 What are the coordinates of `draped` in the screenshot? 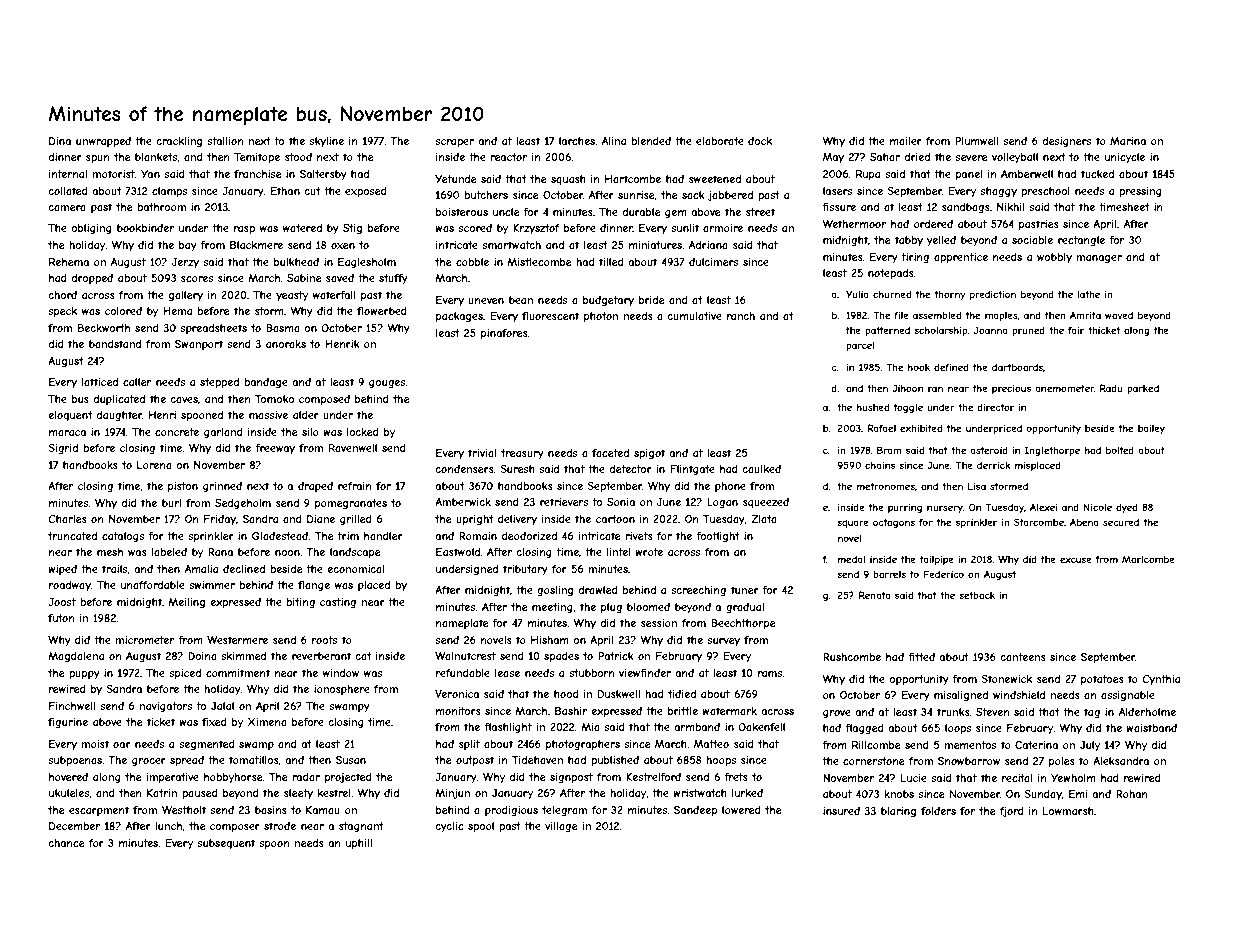 It's located at (315, 487).
